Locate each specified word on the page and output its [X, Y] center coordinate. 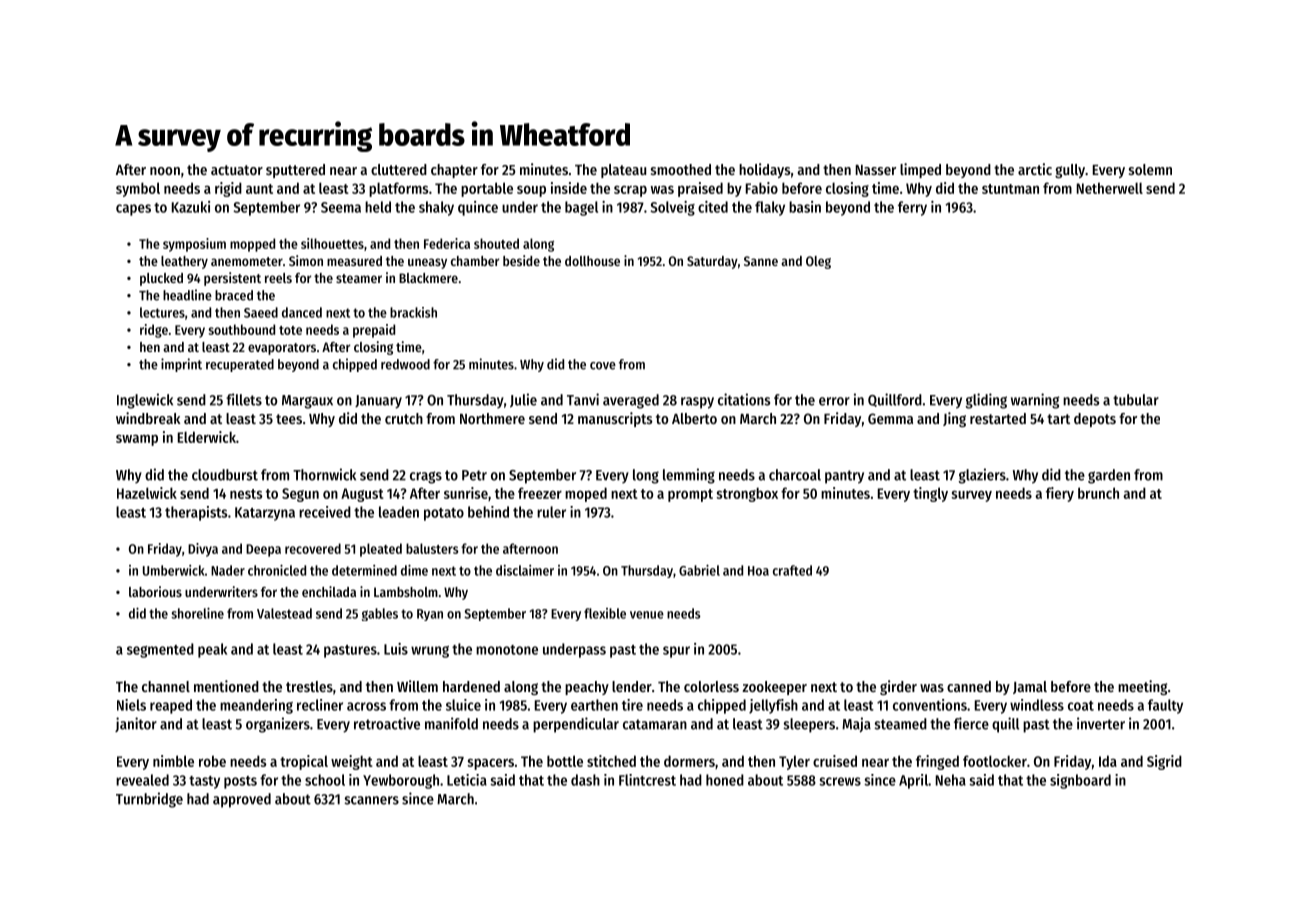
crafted [792, 570]
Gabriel [699, 570]
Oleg [818, 262]
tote [290, 330]
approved [242, 800]
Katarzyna [265, 514]
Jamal [1030, 687]
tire [632, 705]
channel [166, 686]
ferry [912, 208]
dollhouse [592, 261]
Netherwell [1110, 188]
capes [133, 210]
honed [725, 780]
